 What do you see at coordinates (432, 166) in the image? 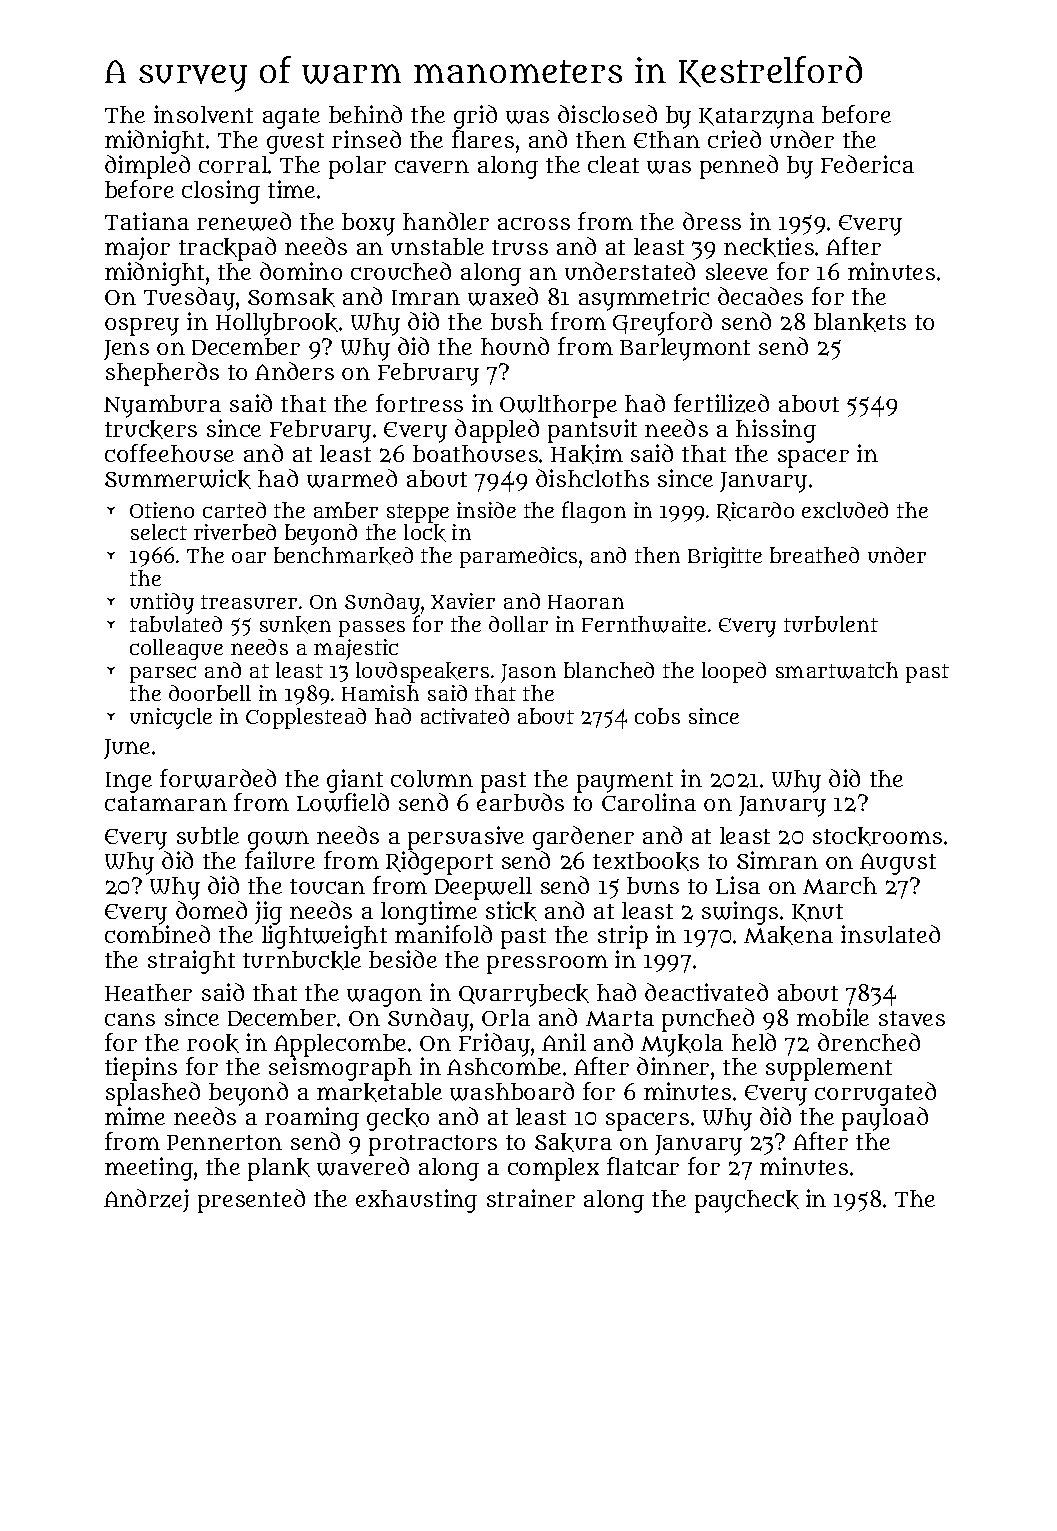
I see `cavern` at bounding box center [432, 166].
